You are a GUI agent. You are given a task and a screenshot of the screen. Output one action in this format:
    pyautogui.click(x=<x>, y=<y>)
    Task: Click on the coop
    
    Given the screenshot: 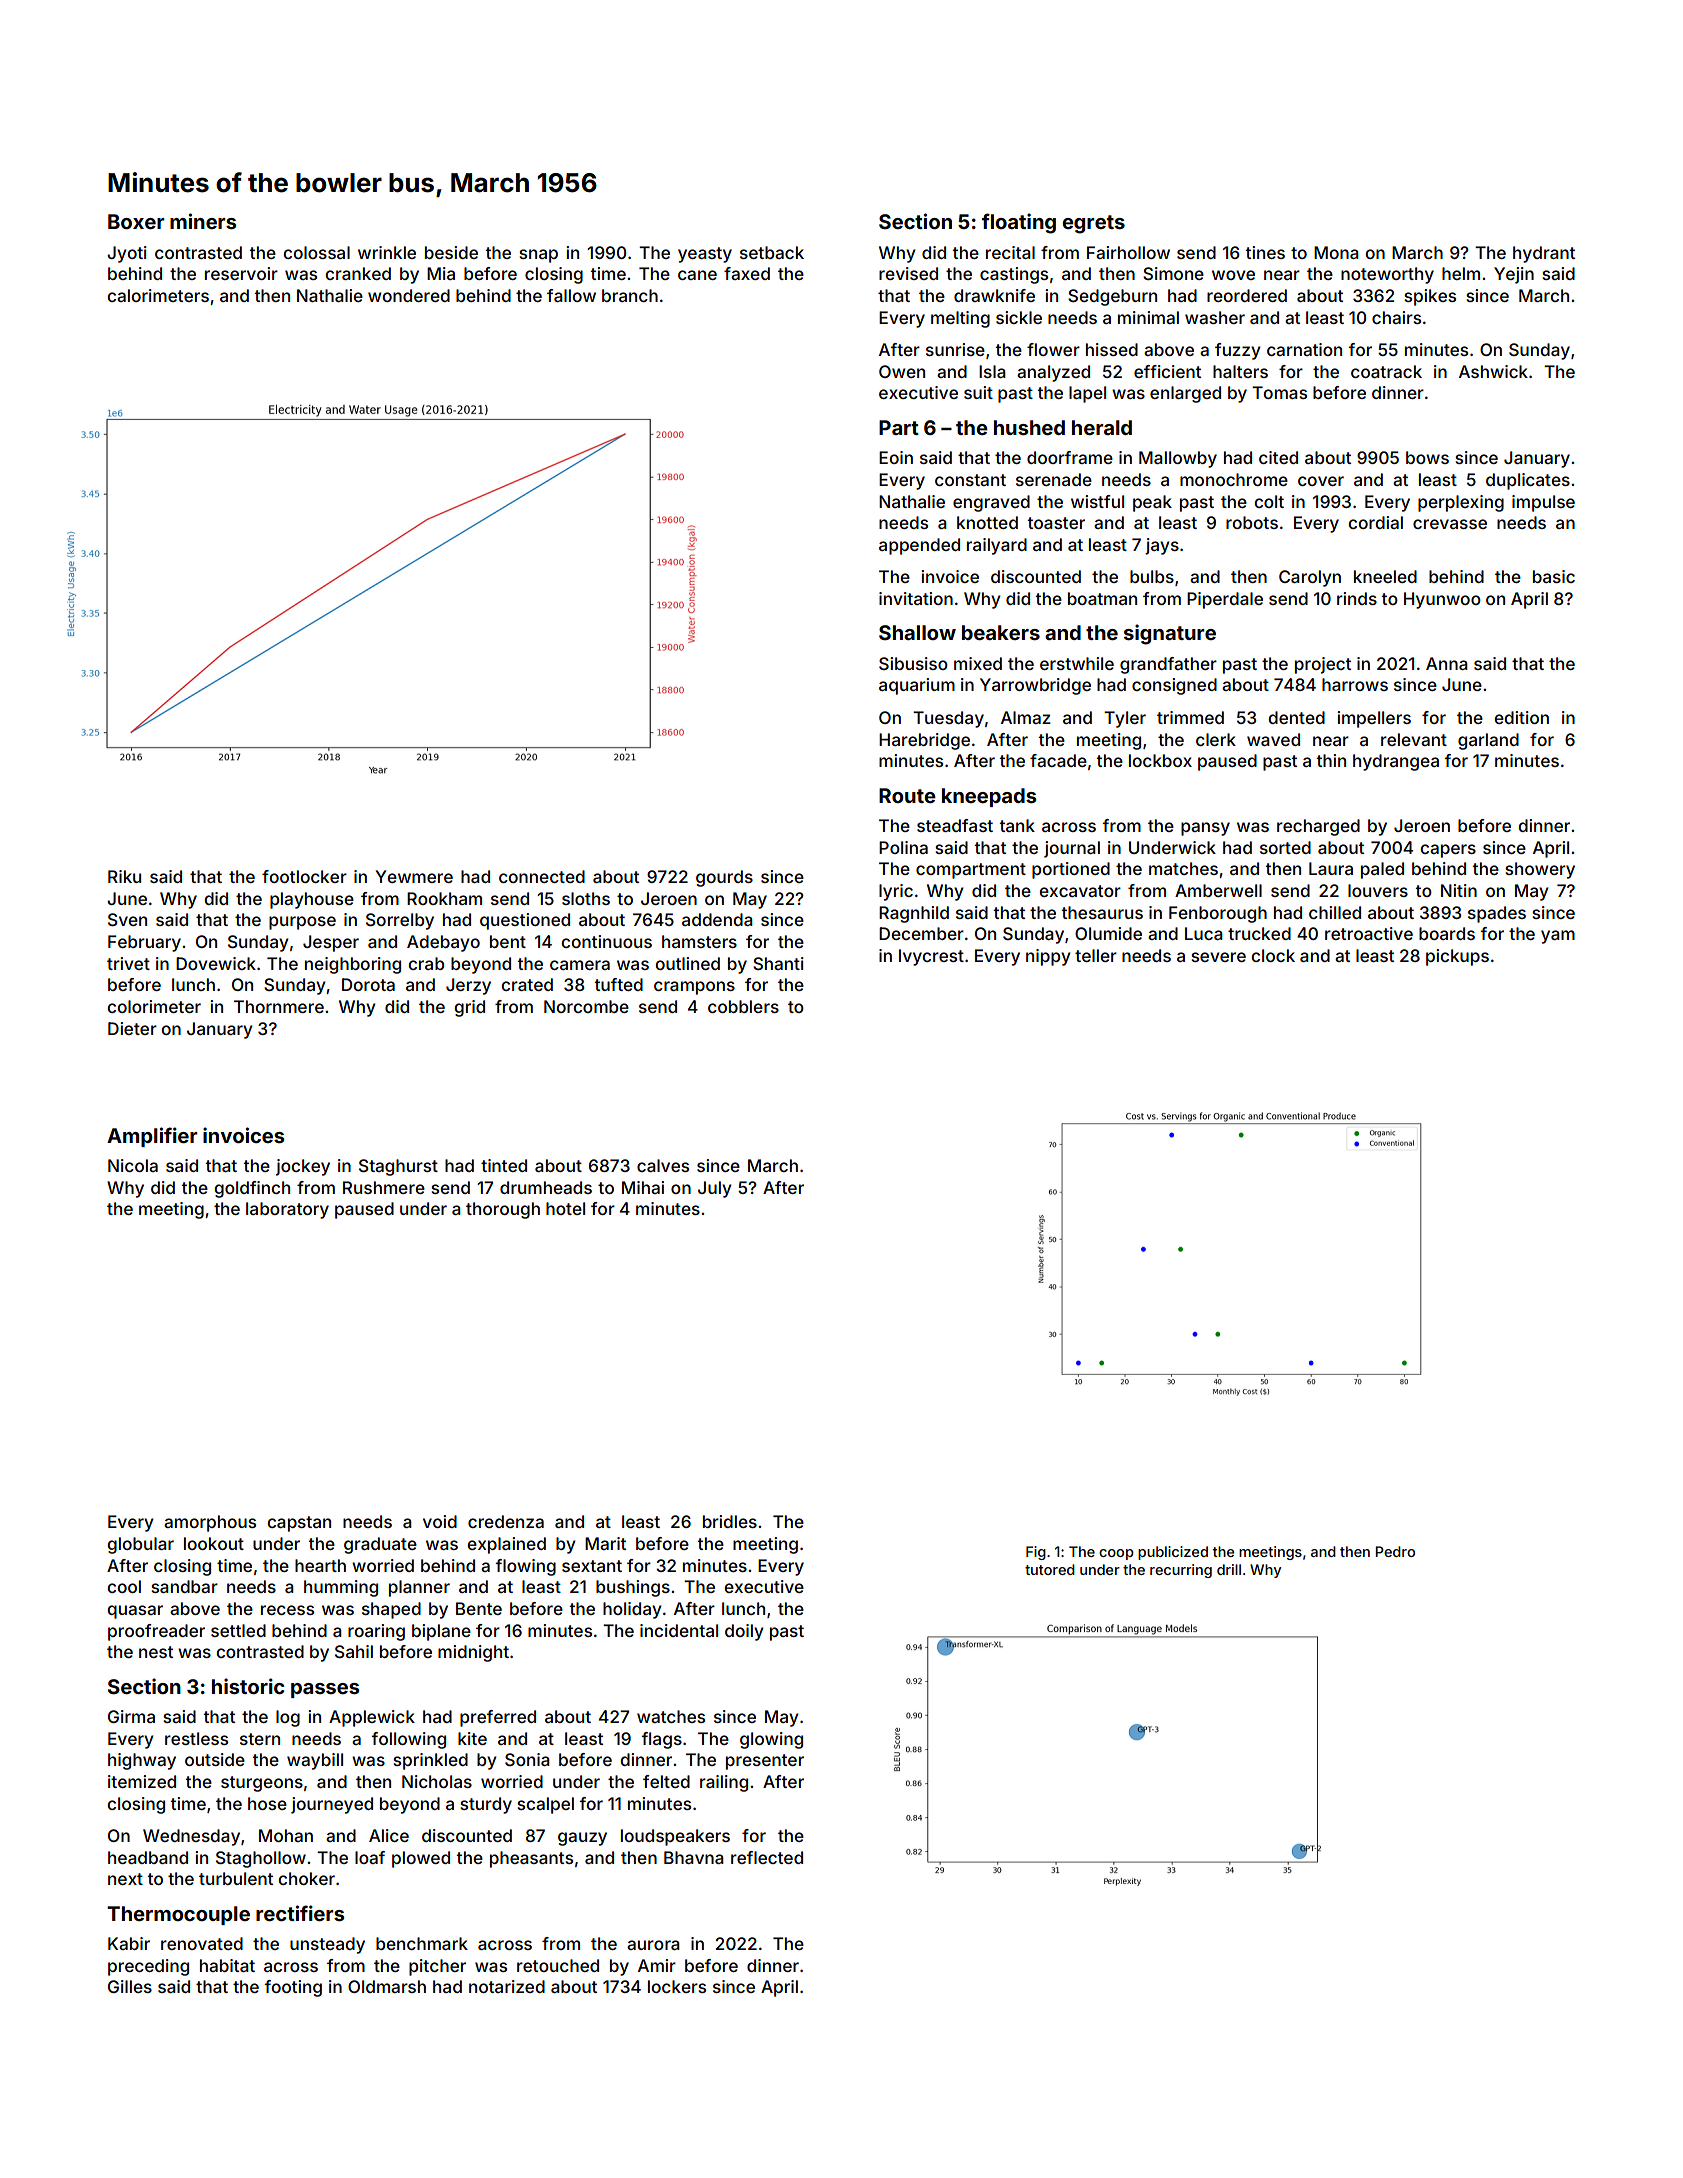 What is the action you would take?
    pyautogui.click(x=1116, y=1554)
